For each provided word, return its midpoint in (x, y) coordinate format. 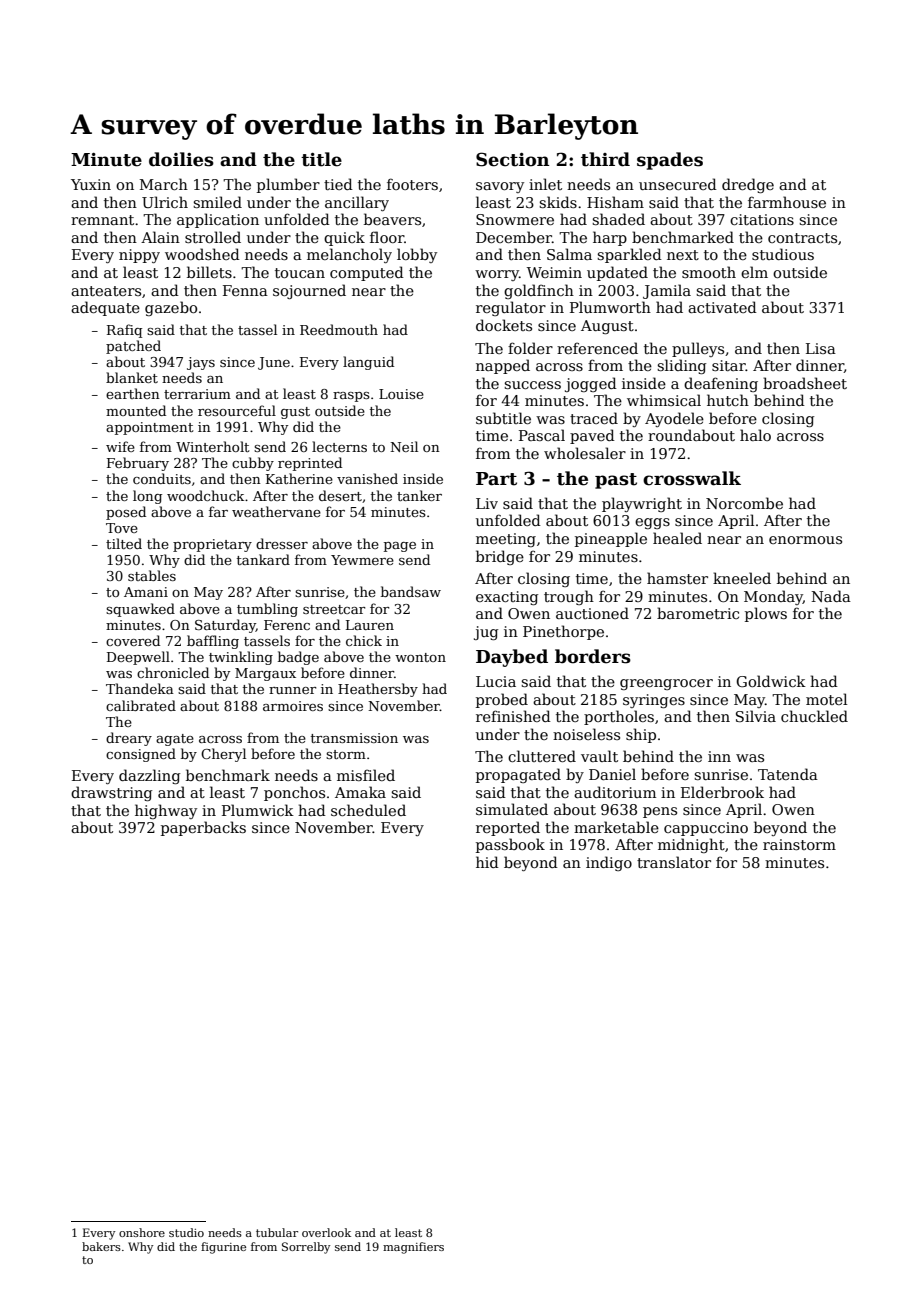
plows (766, 614)
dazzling (149, 776)
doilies (181, 159)
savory (500, 187)
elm (754, 272)
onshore (142, 1232)
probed (502, 700)
